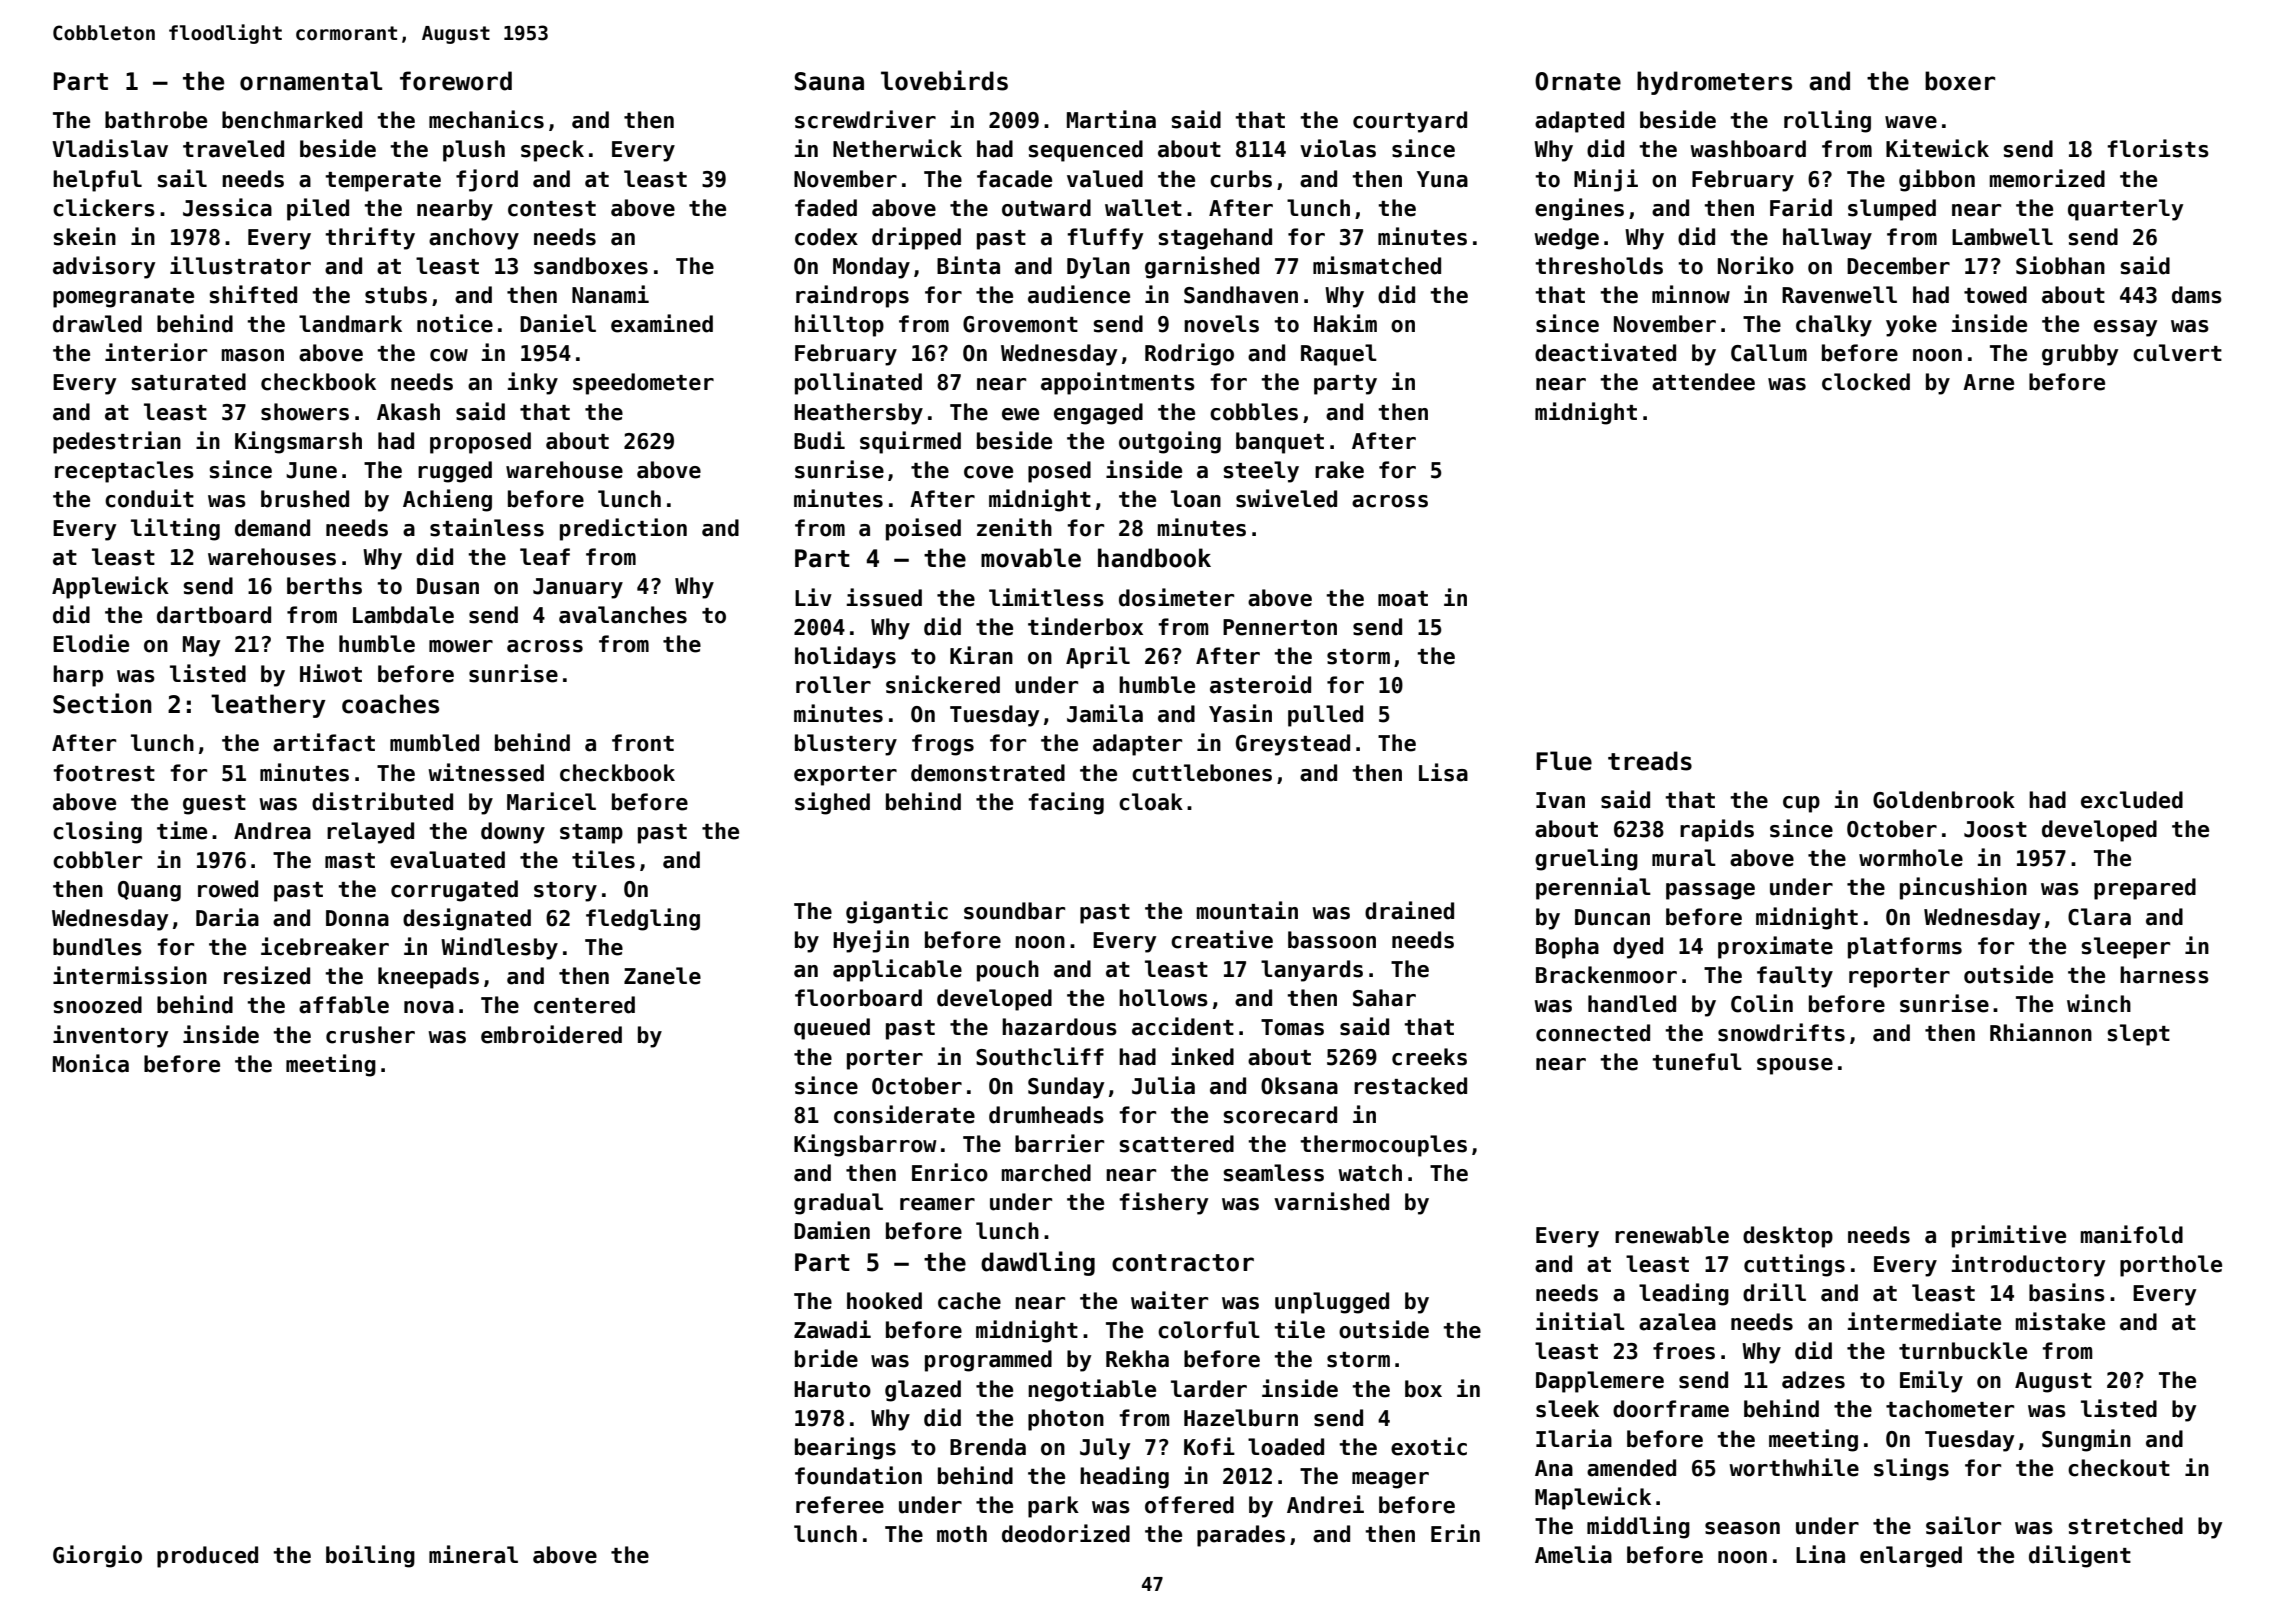  I want to click on enlarged, so click(1911, 1557).
